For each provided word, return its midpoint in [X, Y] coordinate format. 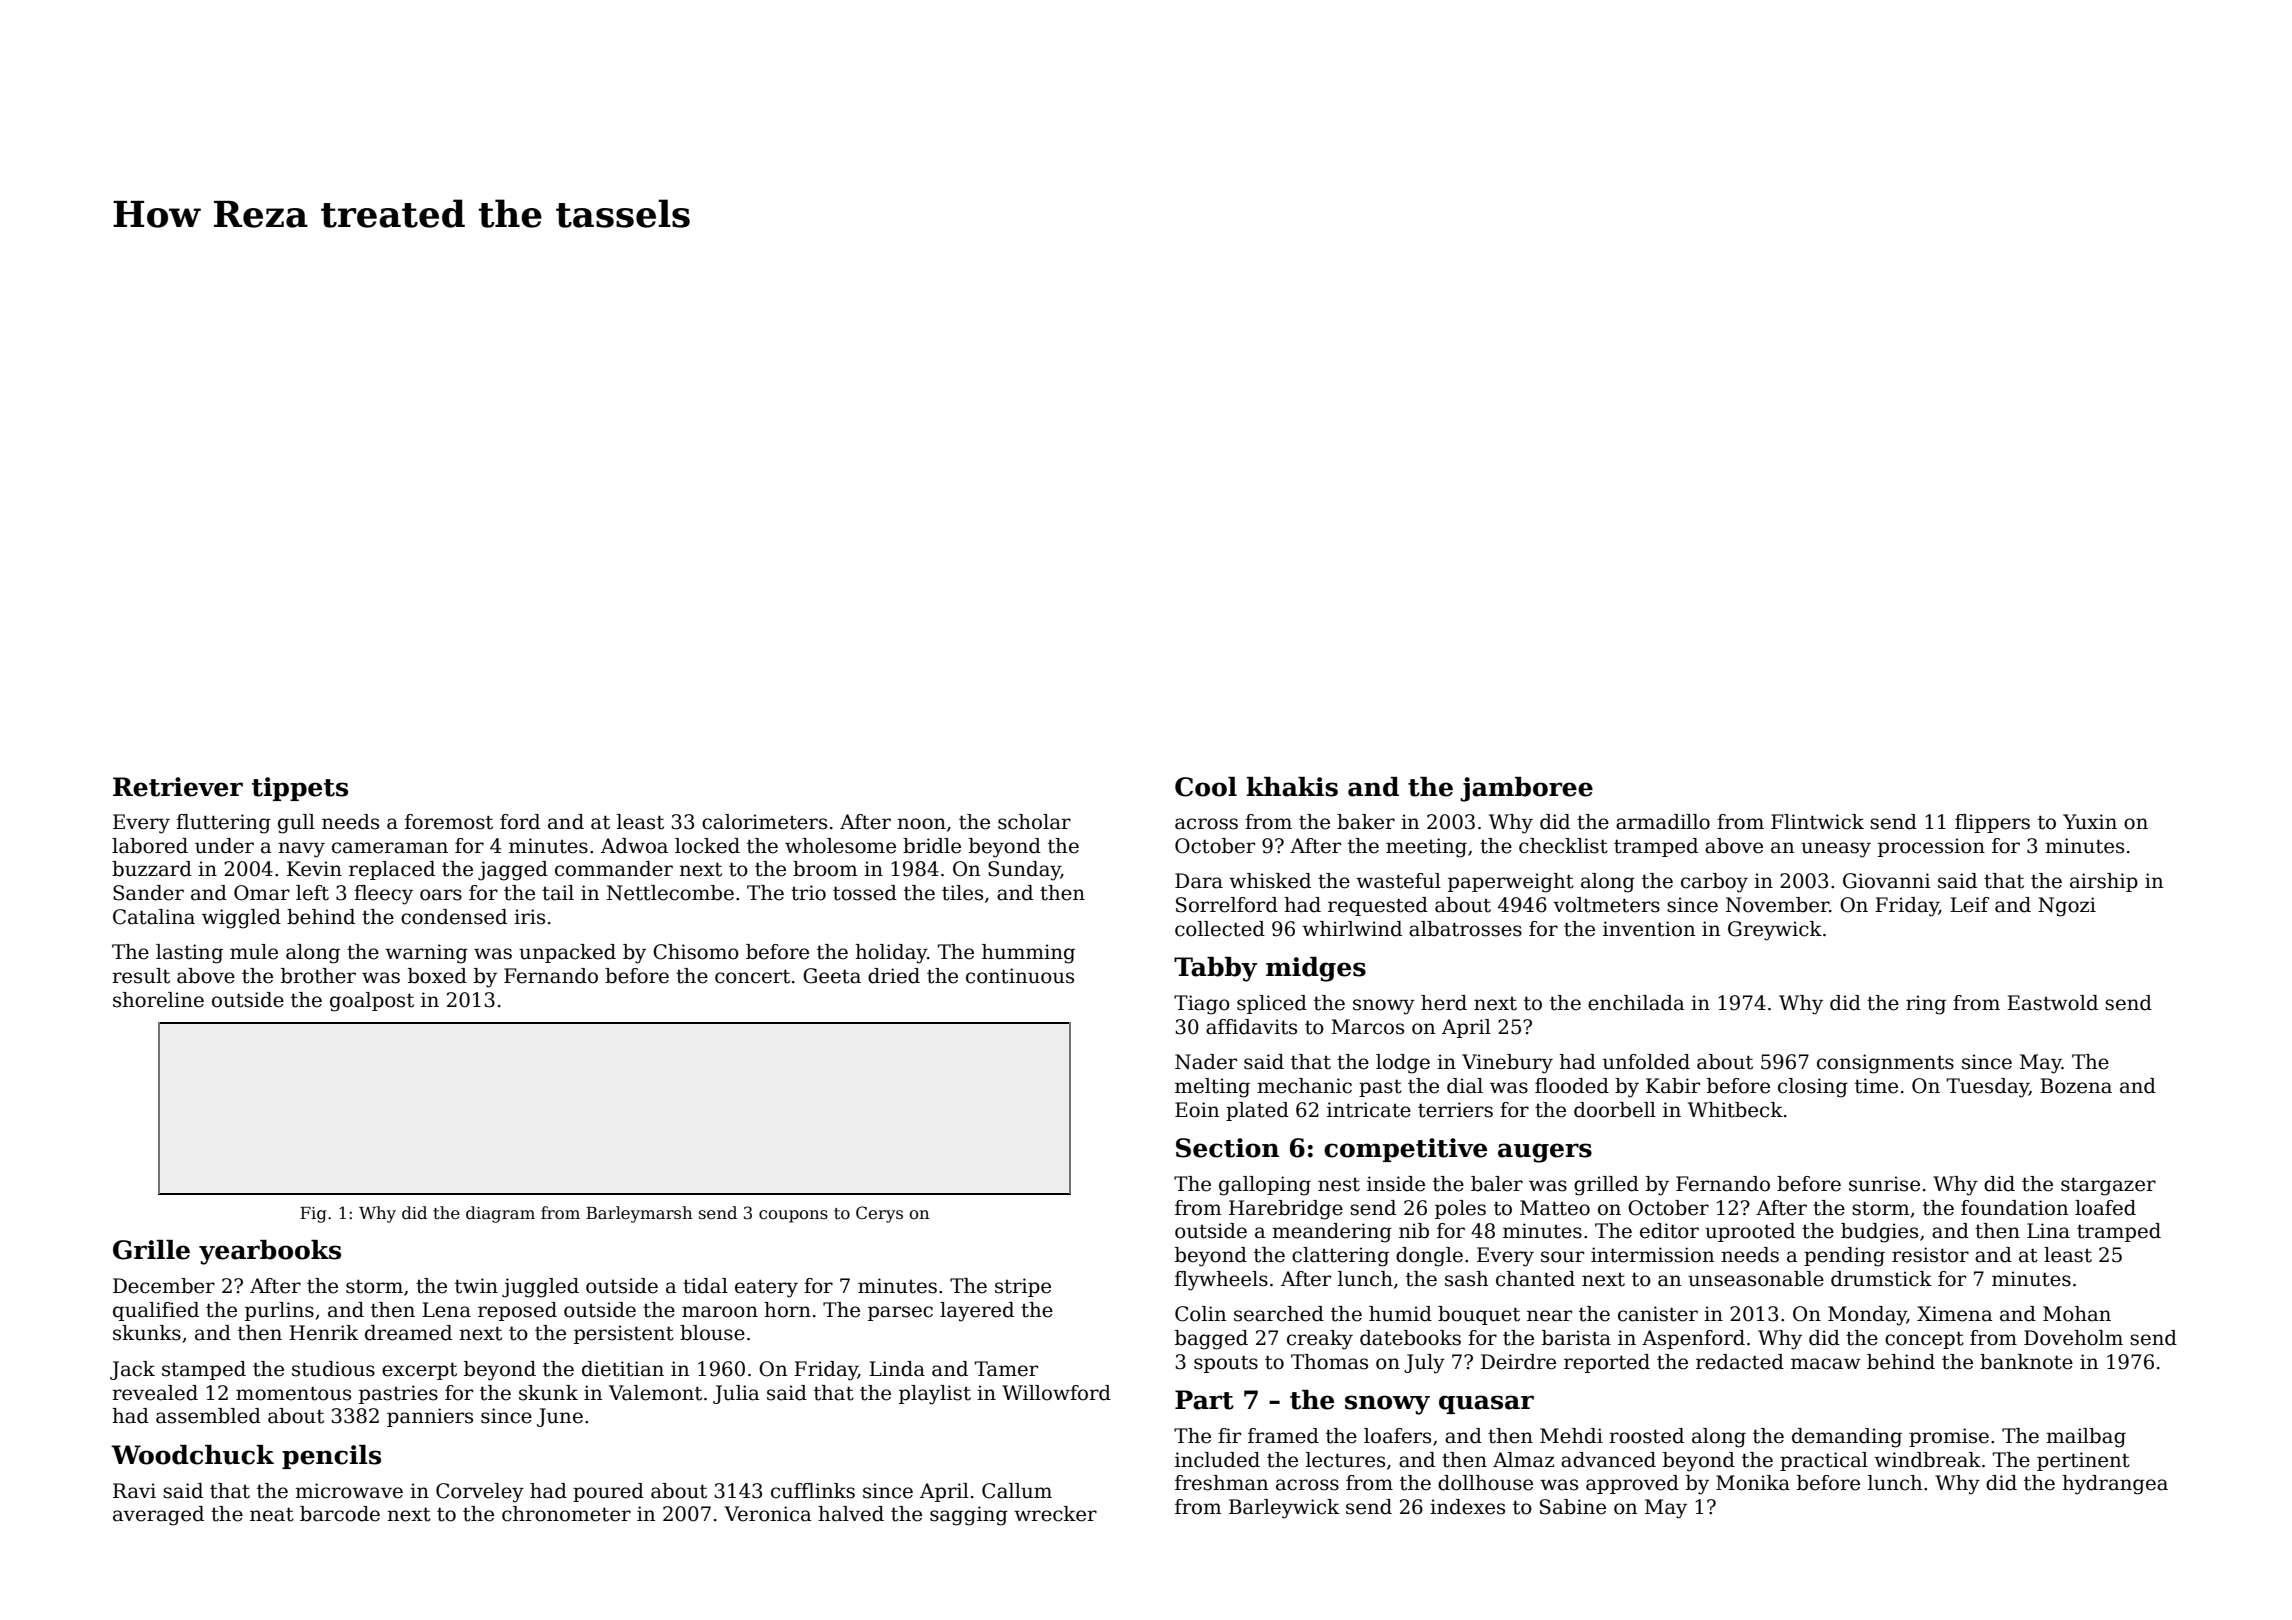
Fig [313, 1215]
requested [1378, 906]
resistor [1930, 1255]
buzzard [152, 869]
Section [1227, 1148]
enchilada [1636, 1003]
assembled [208, 1416]
